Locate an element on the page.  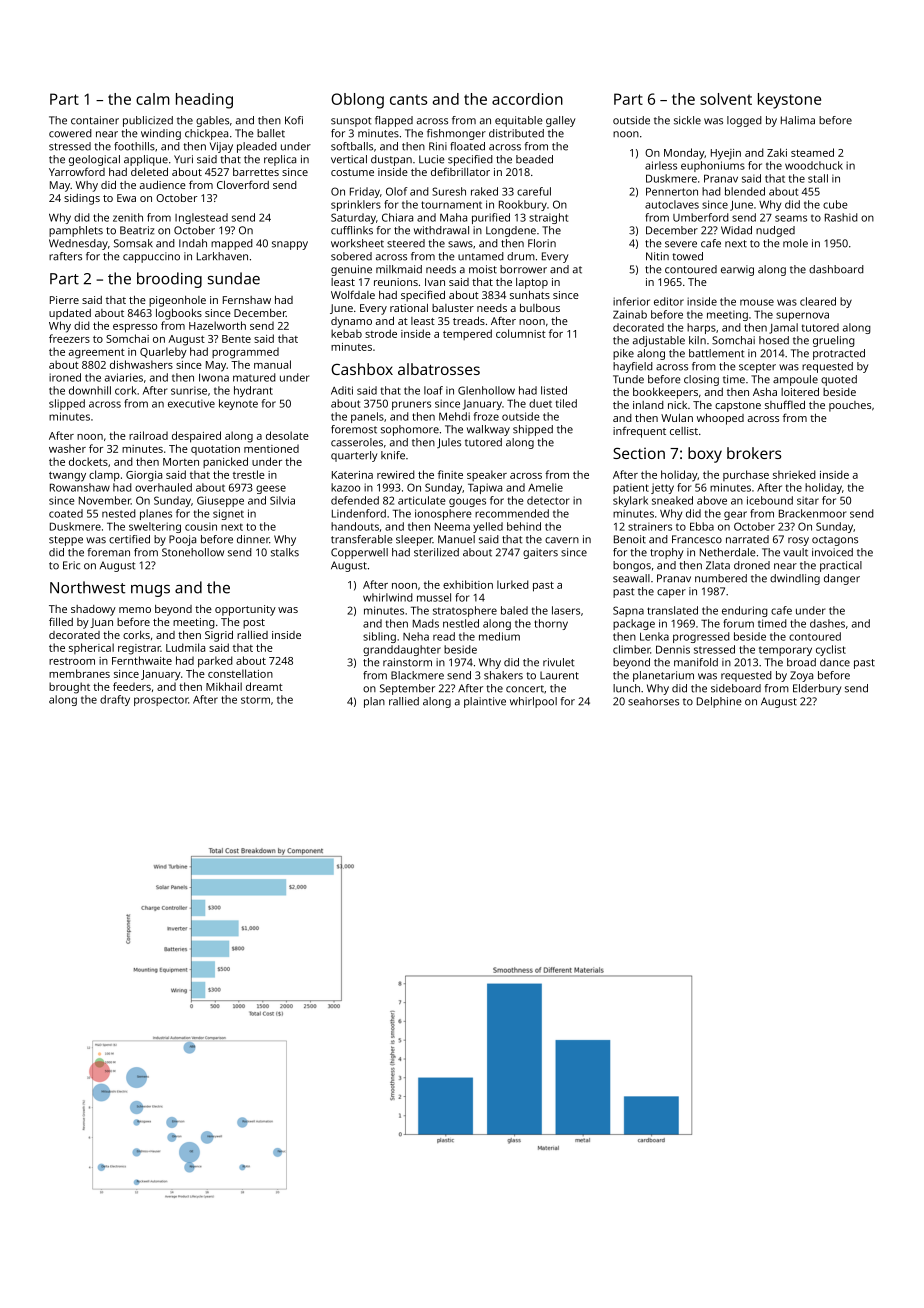
sterilized is located at coordinates (436, 552).
